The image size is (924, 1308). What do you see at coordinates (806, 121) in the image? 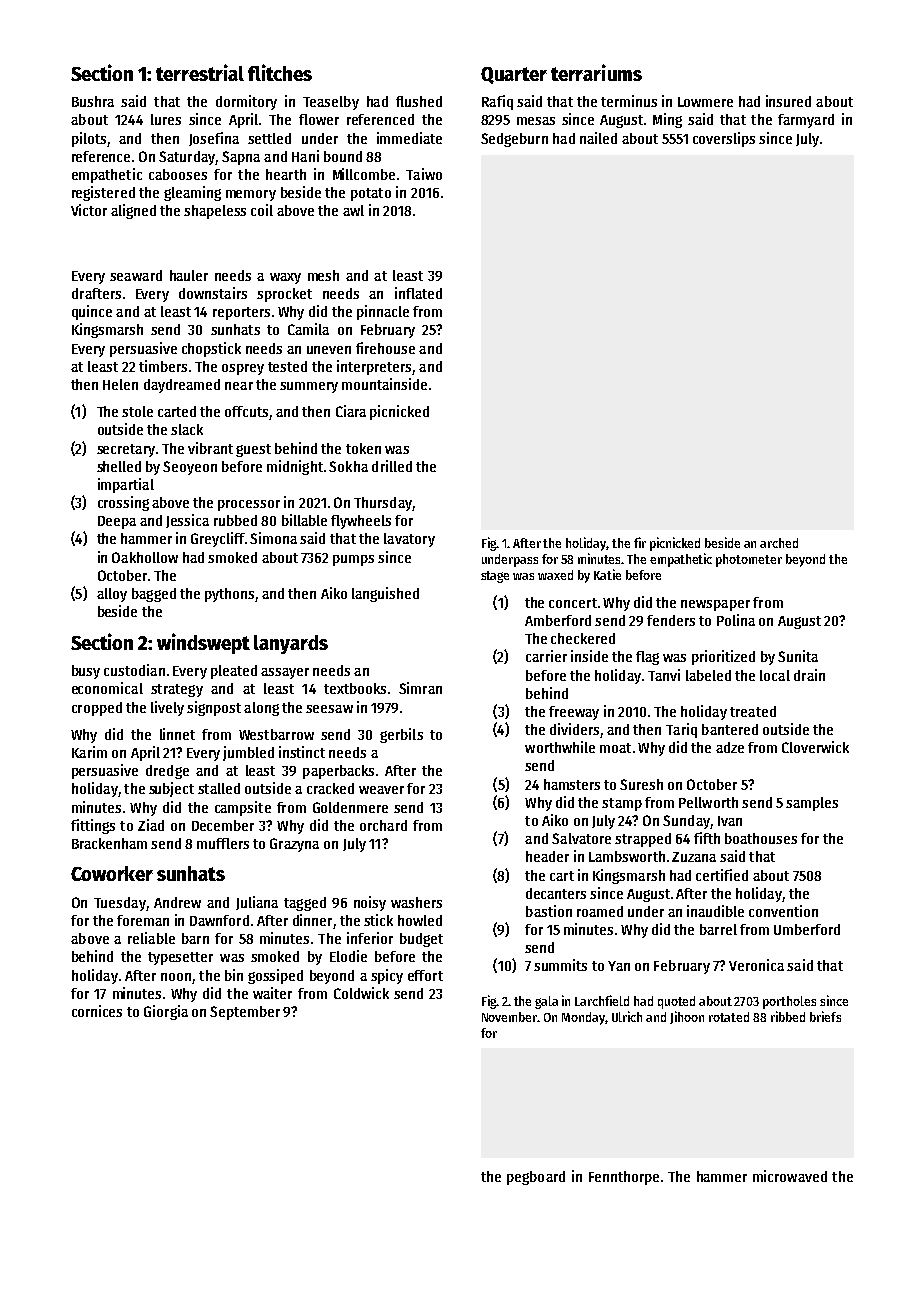
I see `farmyard` at bounding box center [806, 121].
